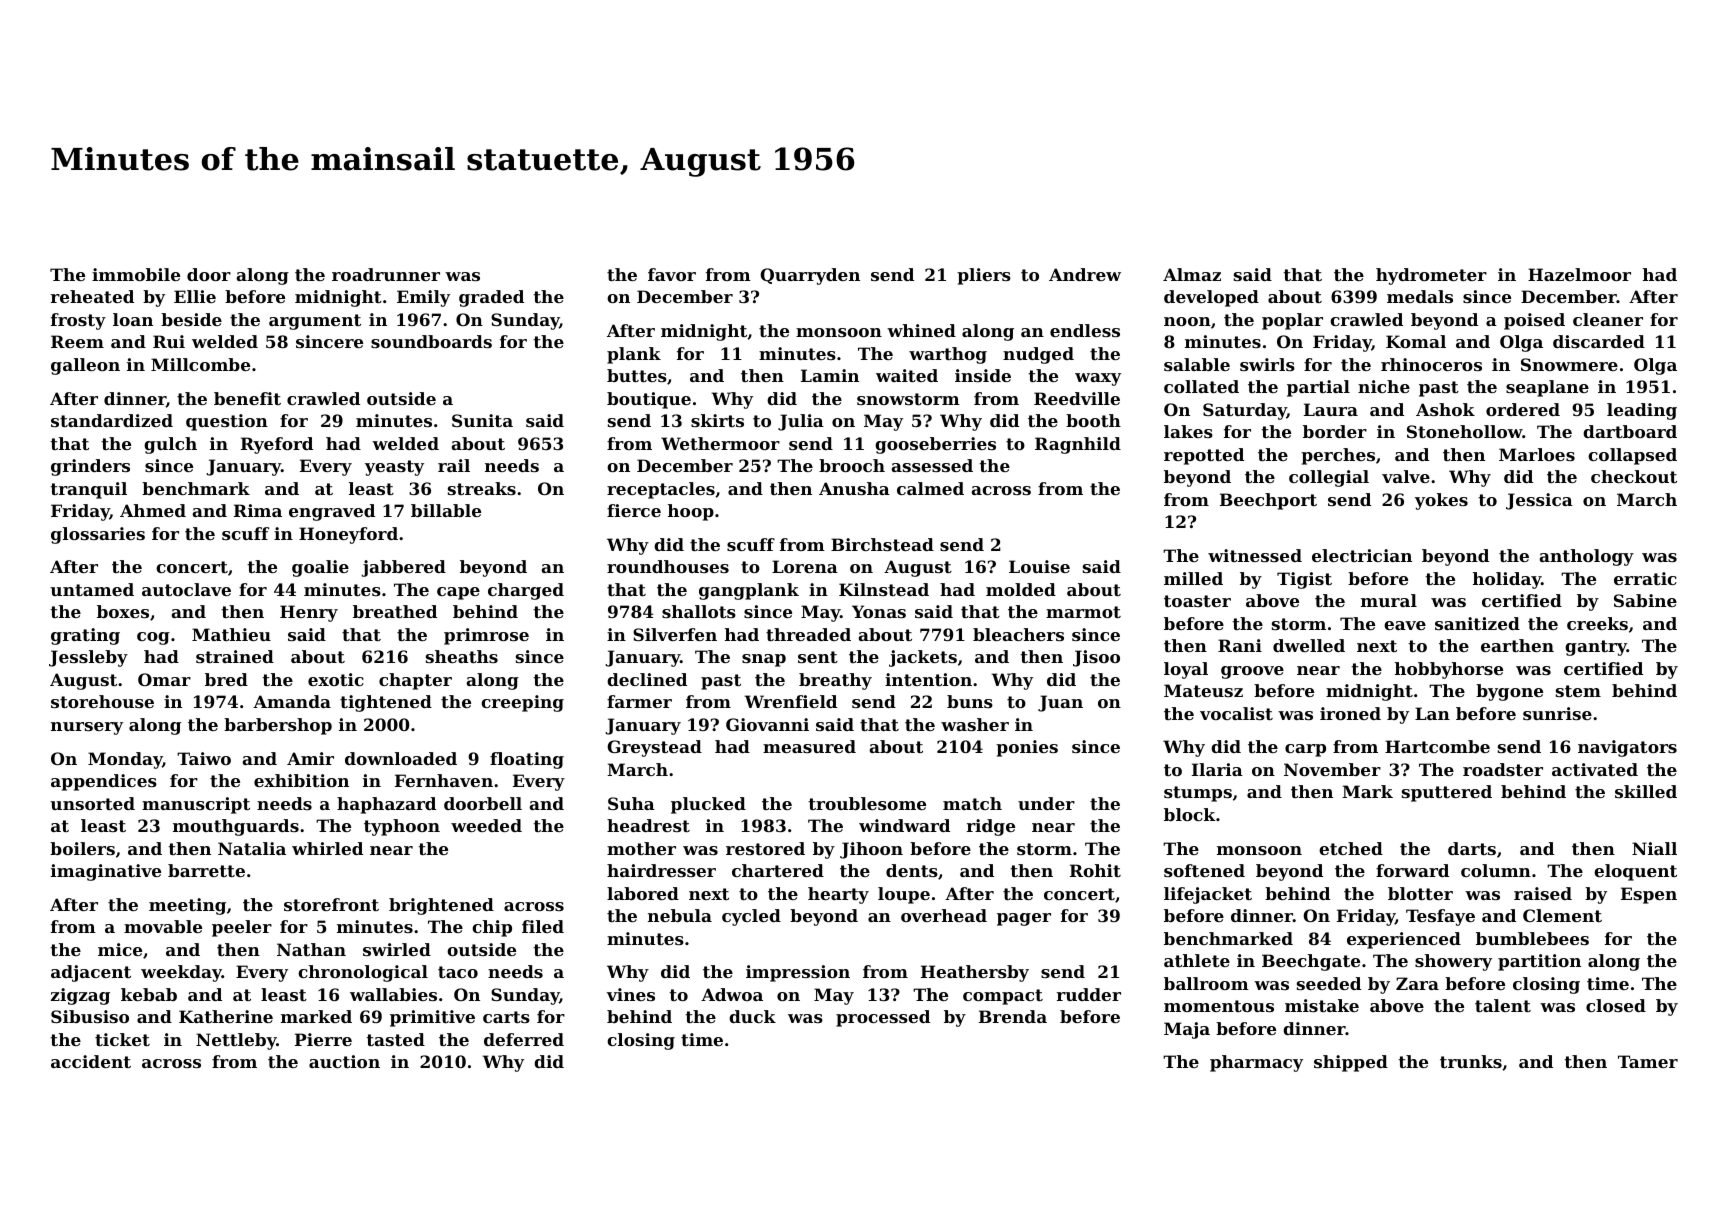  Describe the element at coordinates (136, 274) in the screenshot. I see `immobile` at that location.
